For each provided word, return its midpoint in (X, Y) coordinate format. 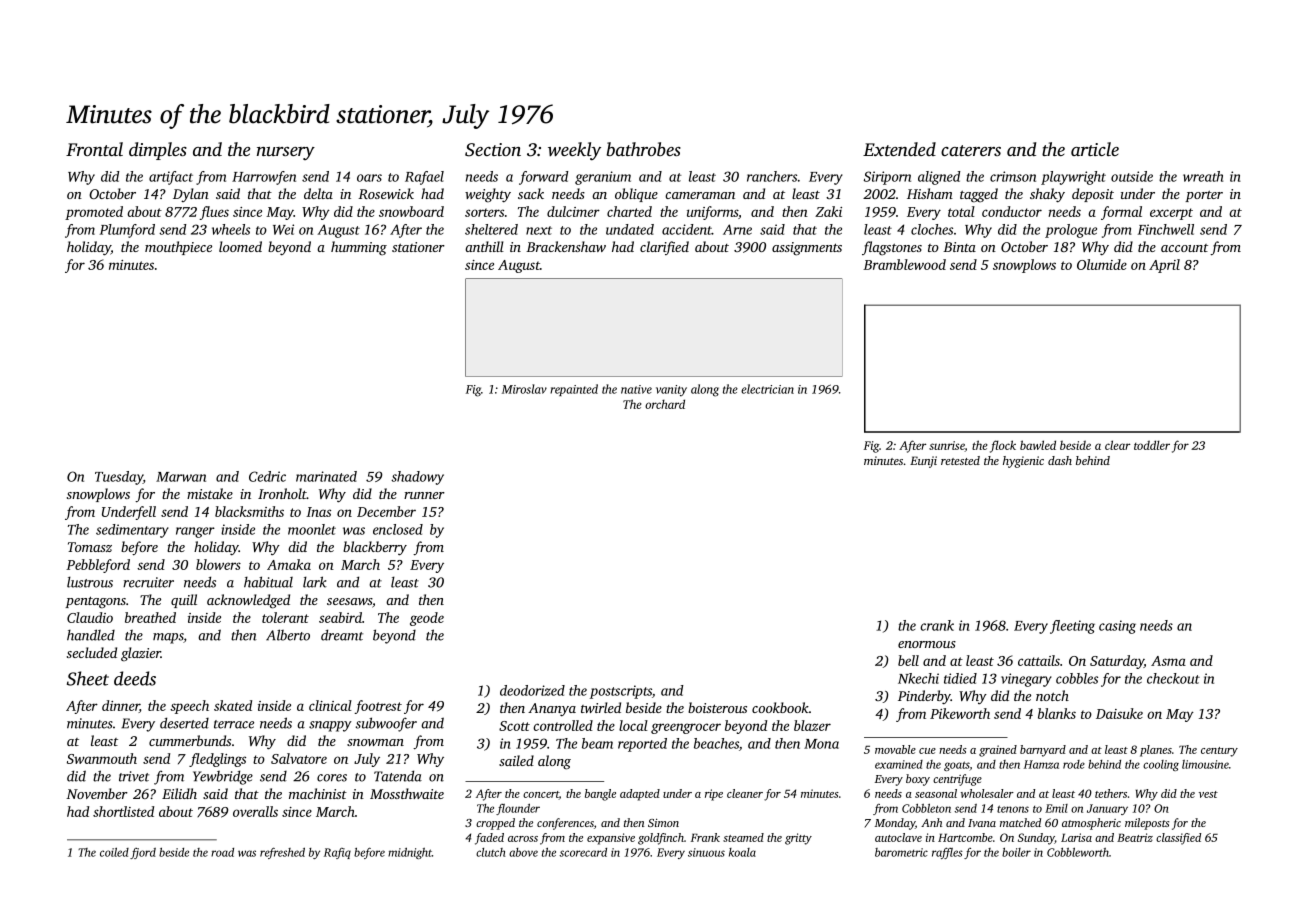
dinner (120, 706)
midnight (410, 853)
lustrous (90, 582)
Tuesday (119, 478)
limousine (1205, 764)
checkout (1173, 678)
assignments (807, 249)
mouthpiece (178, 248)
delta (318, 193)
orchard (665, 404)
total (961, 211)
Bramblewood (904, 264)
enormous (927, 644)
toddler (1152, 445)
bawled (1038, 445)
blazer (812, 725)
